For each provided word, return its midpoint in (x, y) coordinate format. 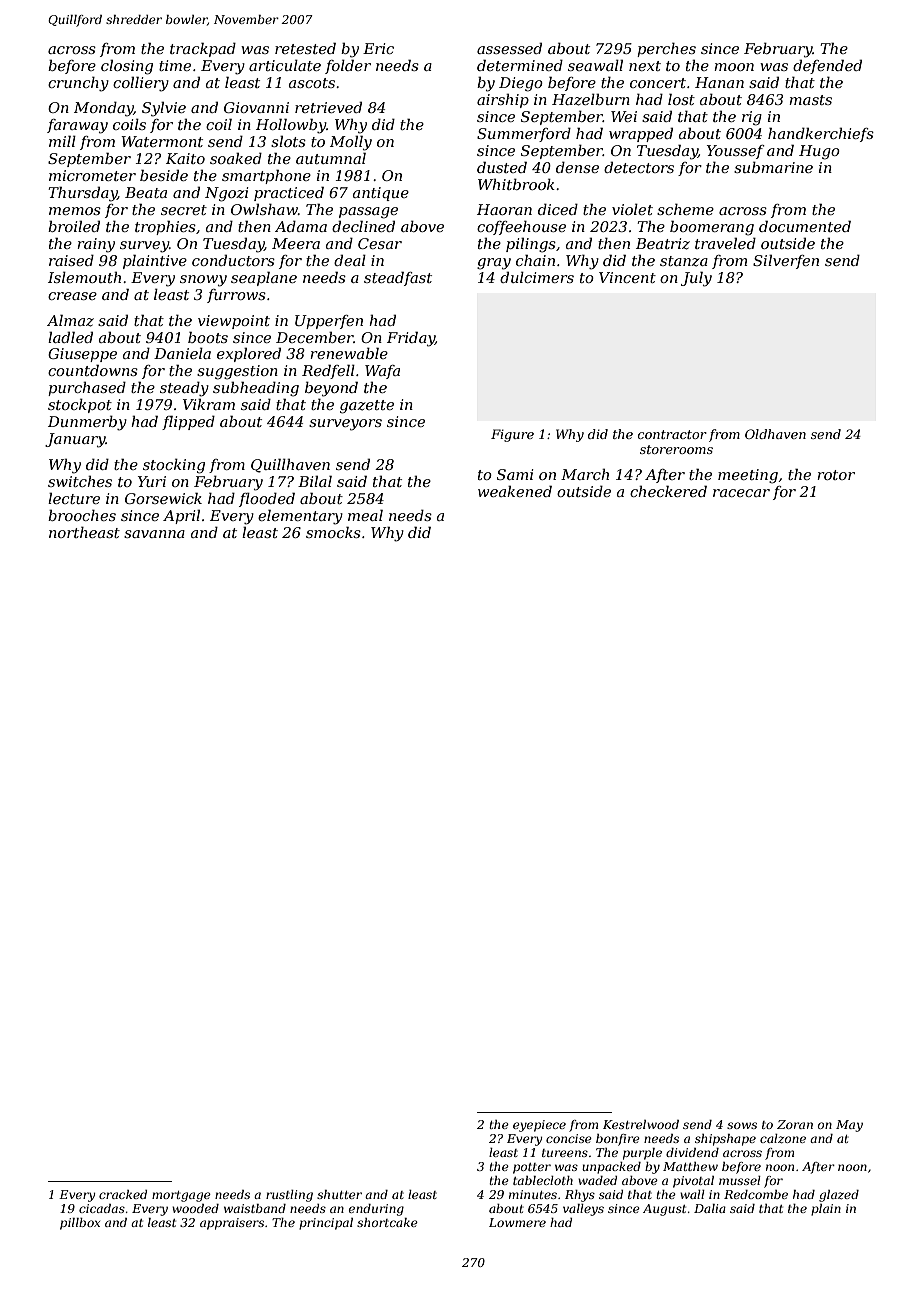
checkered (668, 491)
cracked (123, 1194)
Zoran (795, 1124)
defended (827, 66)
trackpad (203, 49)
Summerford (524, 135)
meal (365, 515)
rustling (289, 1196)
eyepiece (539, 1126)
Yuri (152, 481)
